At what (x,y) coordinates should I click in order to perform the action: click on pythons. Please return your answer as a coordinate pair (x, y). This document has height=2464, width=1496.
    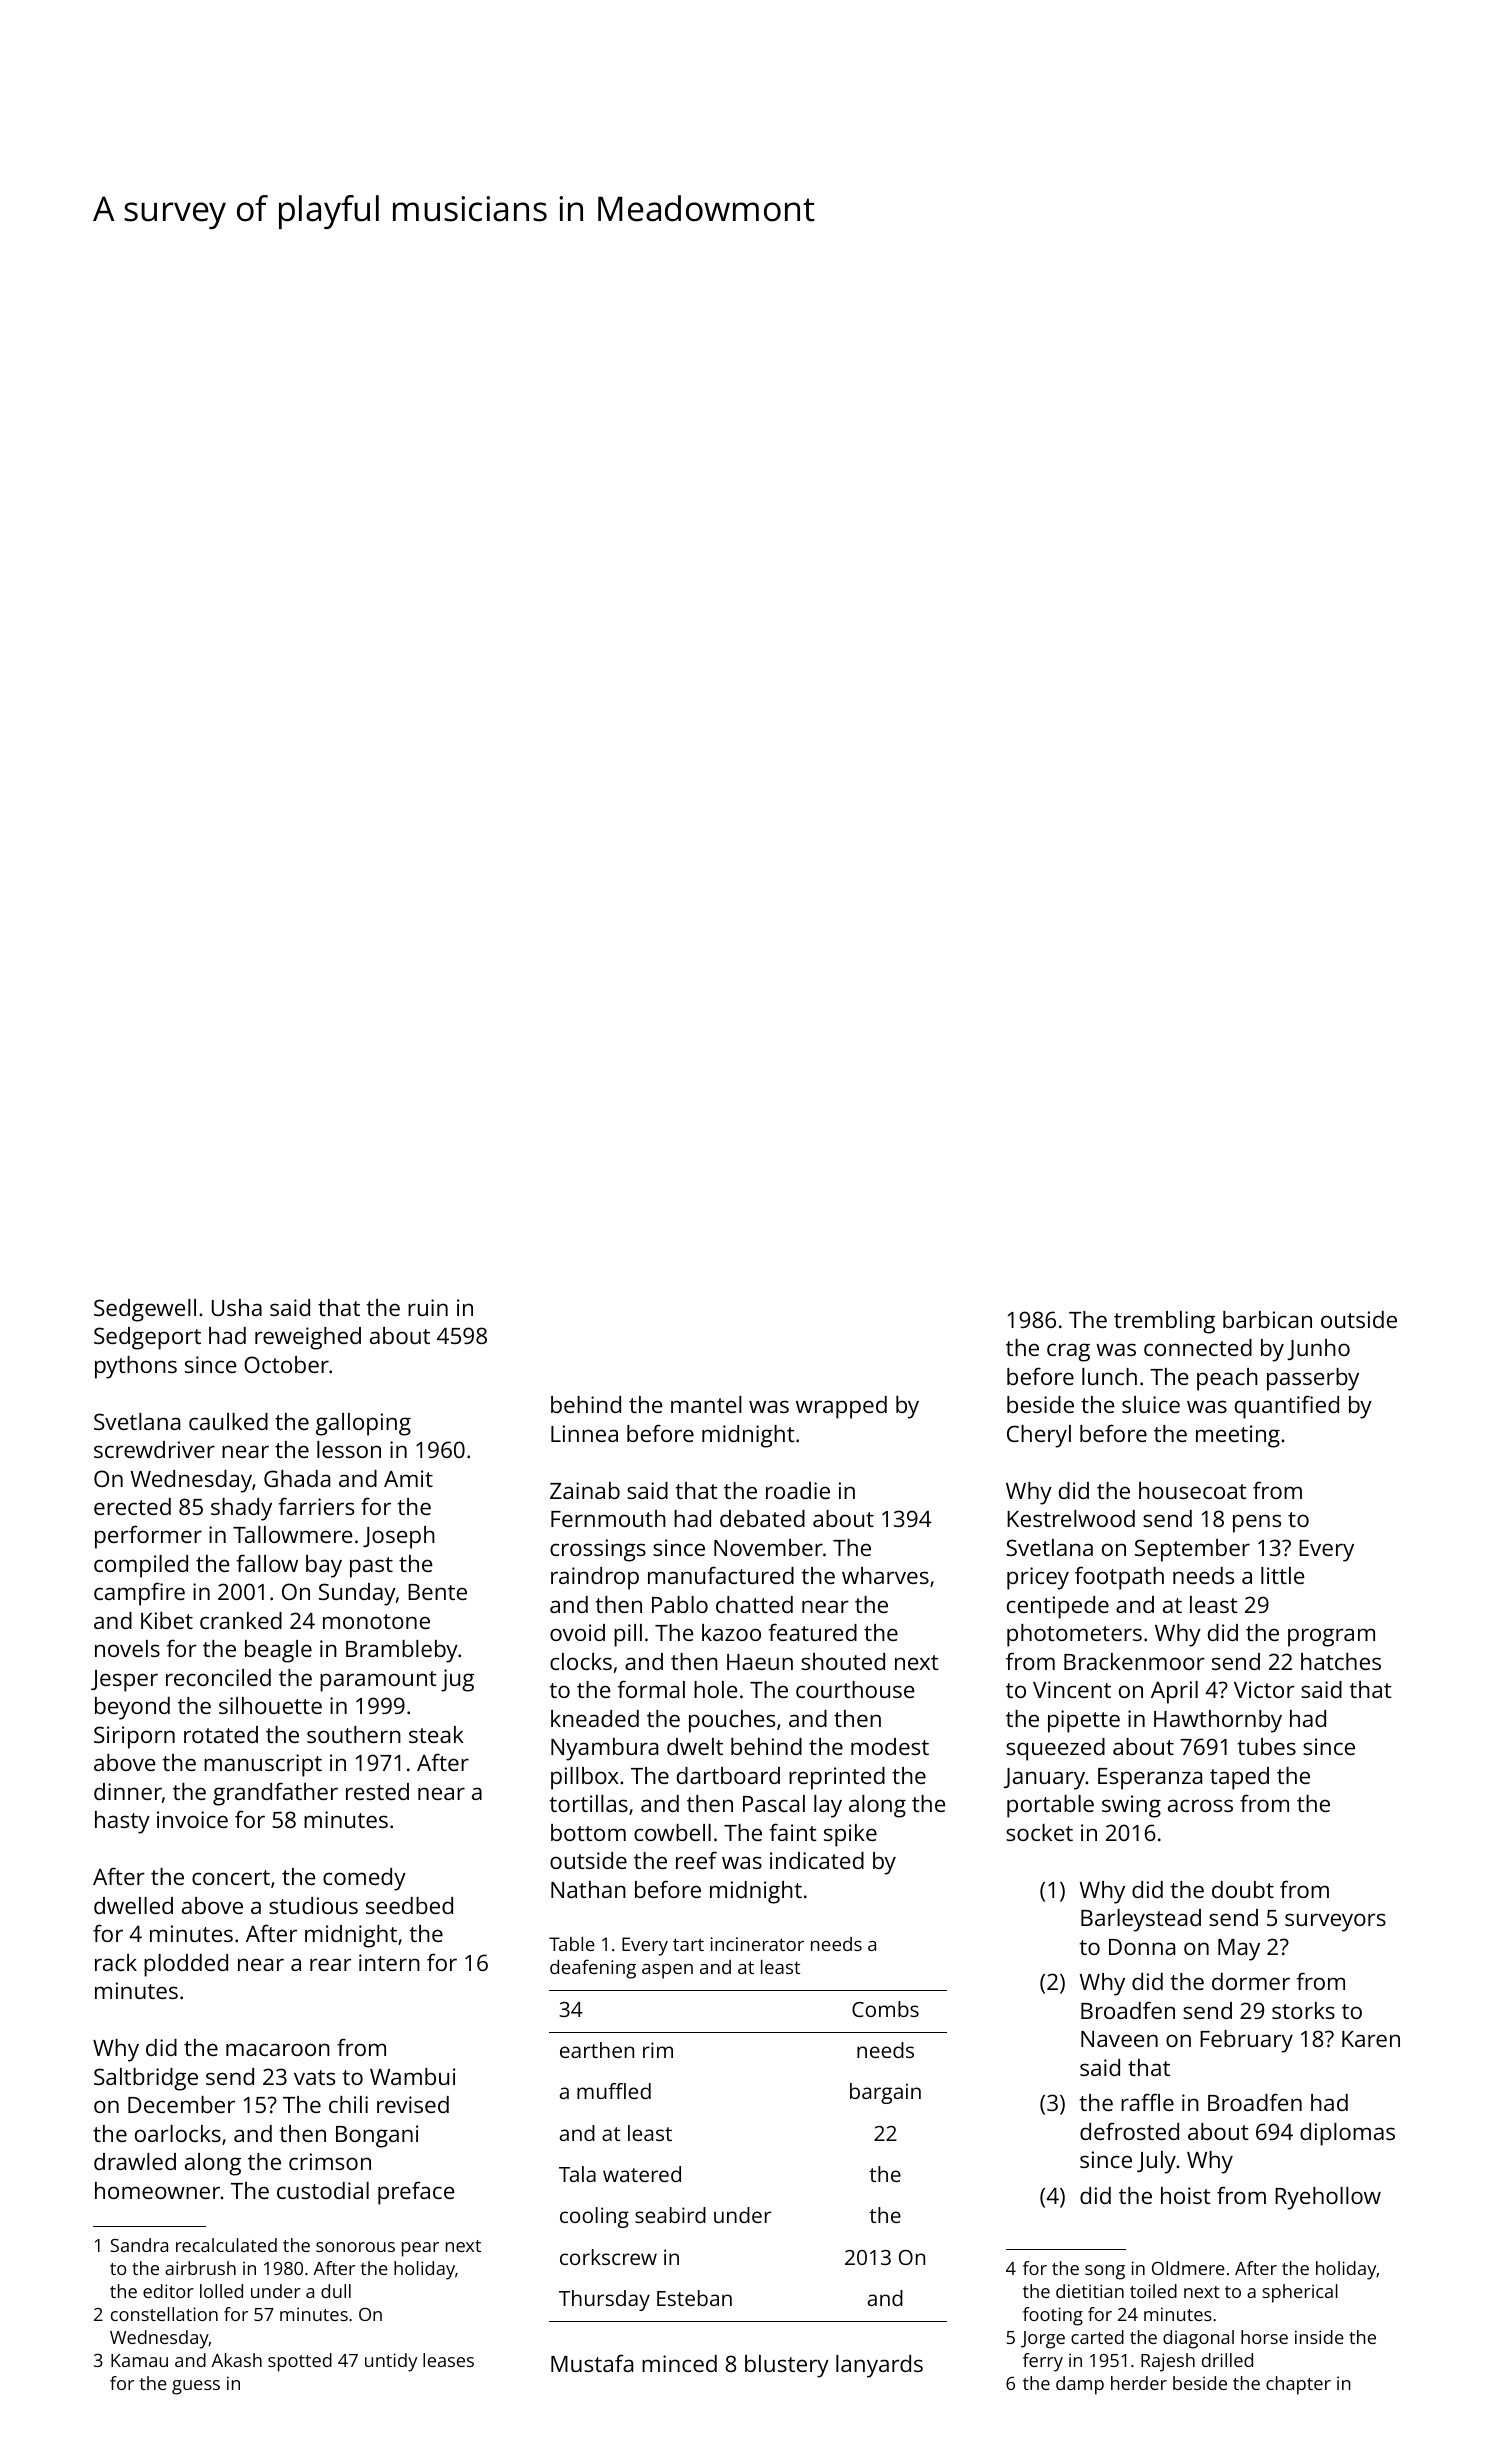
    Looking at the image, I should click on (136, 1367).
